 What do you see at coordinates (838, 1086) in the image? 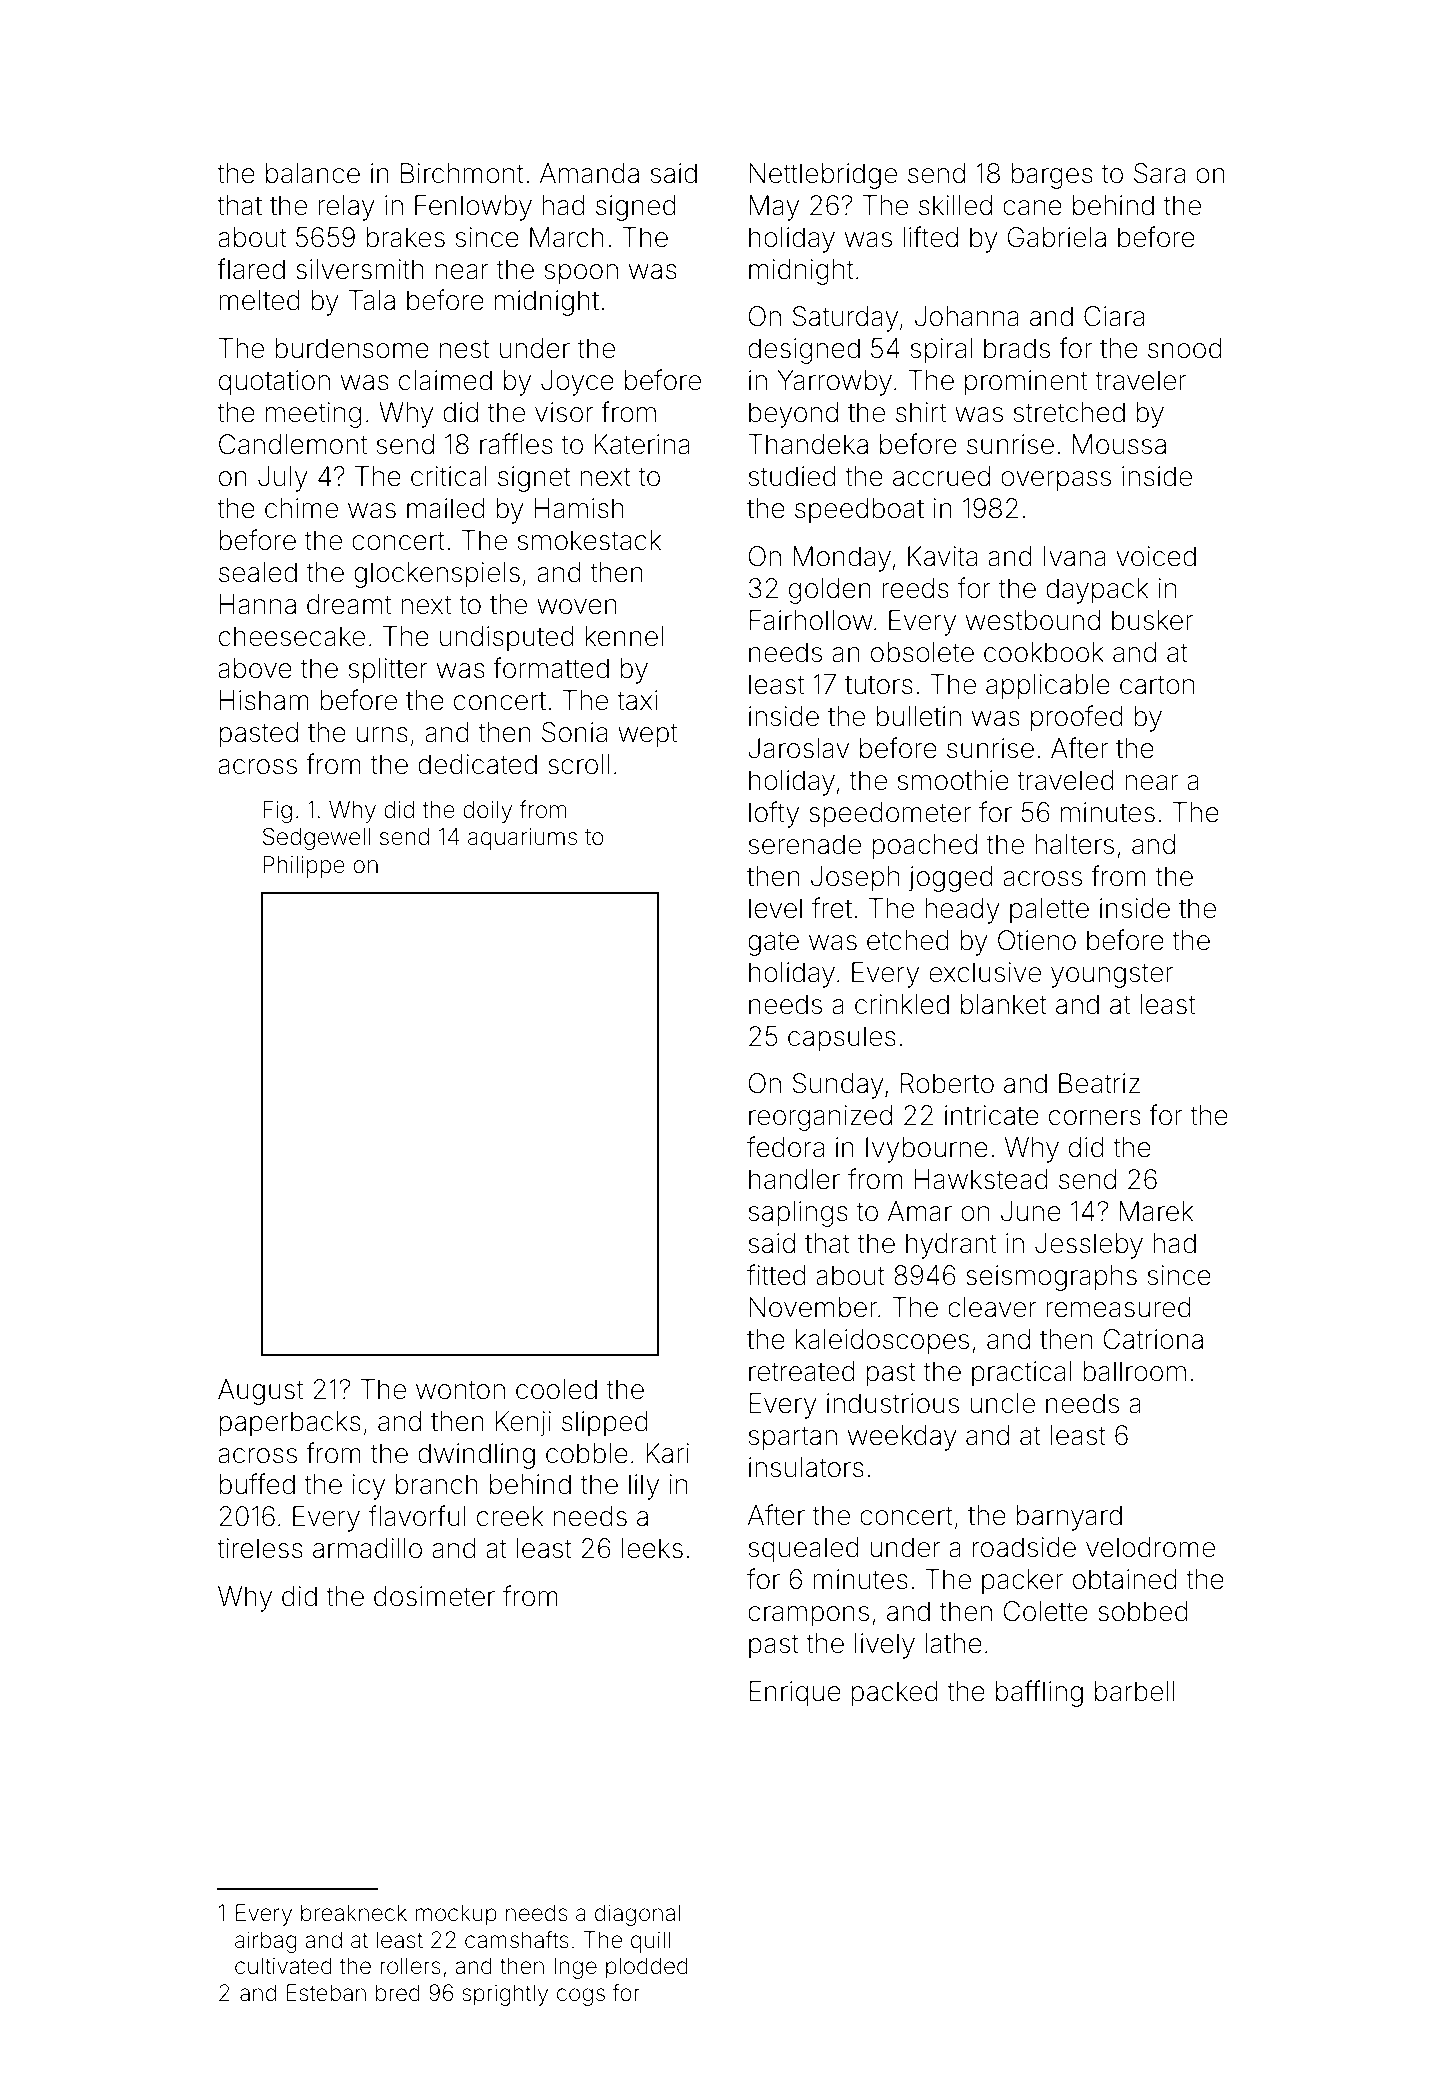
I see `Sunday` at bounding box center [838, 1086].
